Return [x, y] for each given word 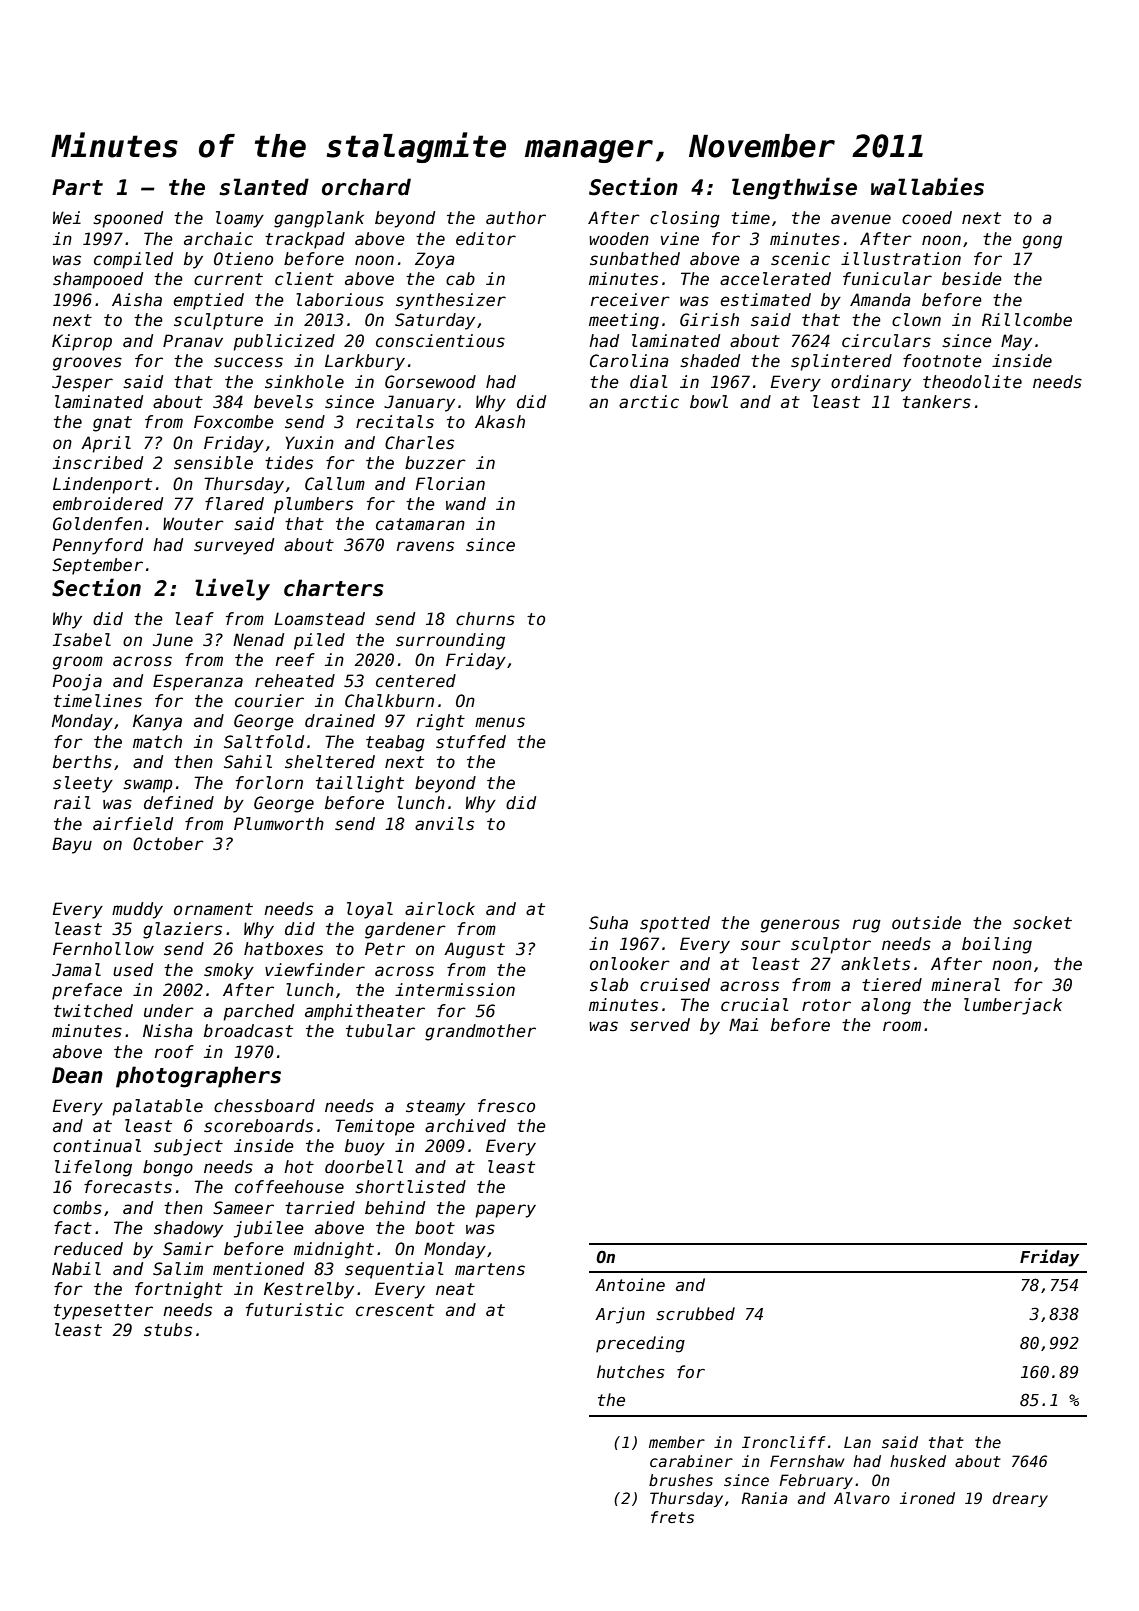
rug [867, 926]
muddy [137, 910]
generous [800, 926]
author [516, 217]
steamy [435, 1108]
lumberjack [1013, 1006]
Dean [77, 1075]
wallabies [927, 186]
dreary [1020, 1499]
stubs [168, 1330]
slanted [264, 187]
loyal [370, 910]
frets [672, 1517]
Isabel [82, 640]
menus [500, 722]
